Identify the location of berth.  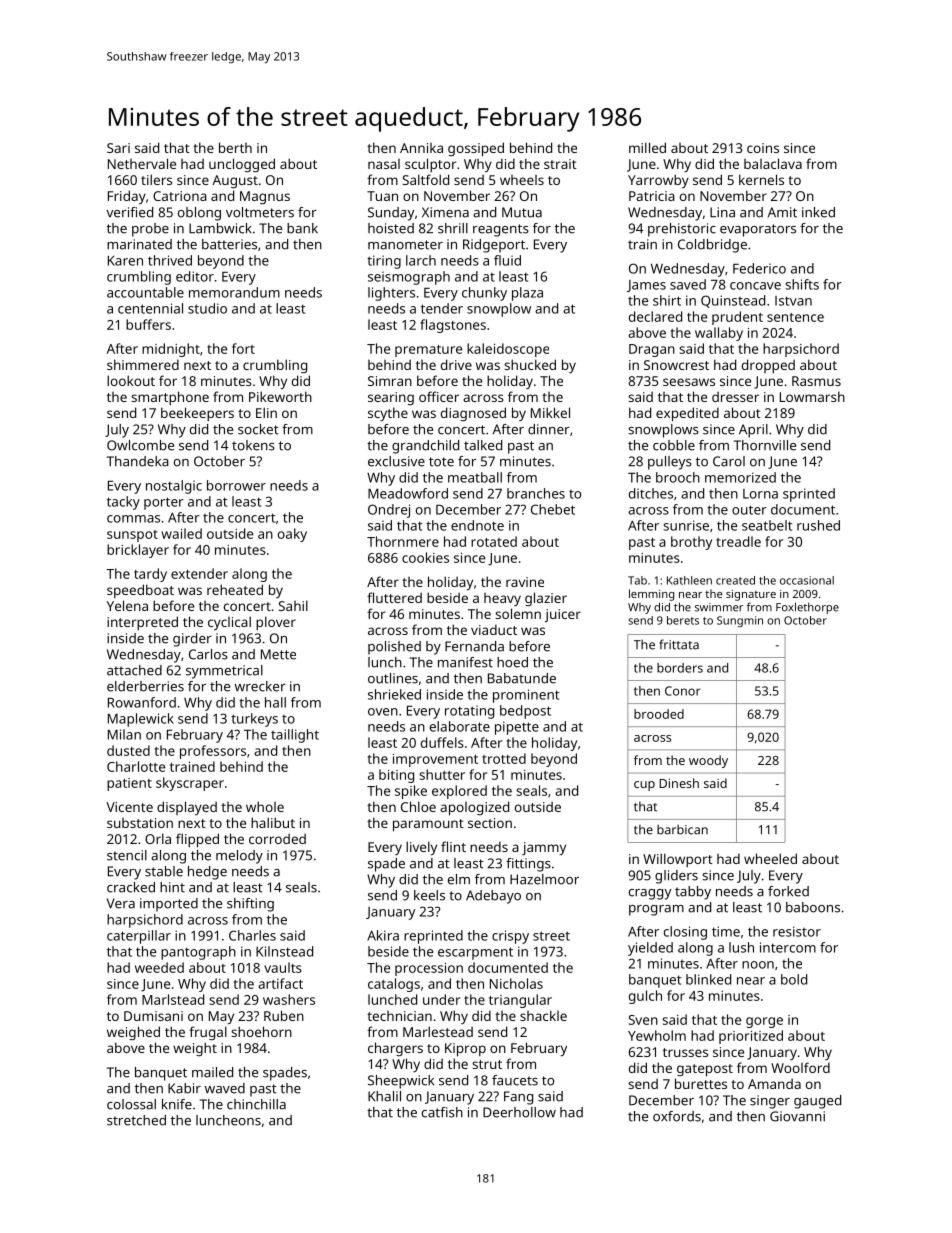
(235, 147).
